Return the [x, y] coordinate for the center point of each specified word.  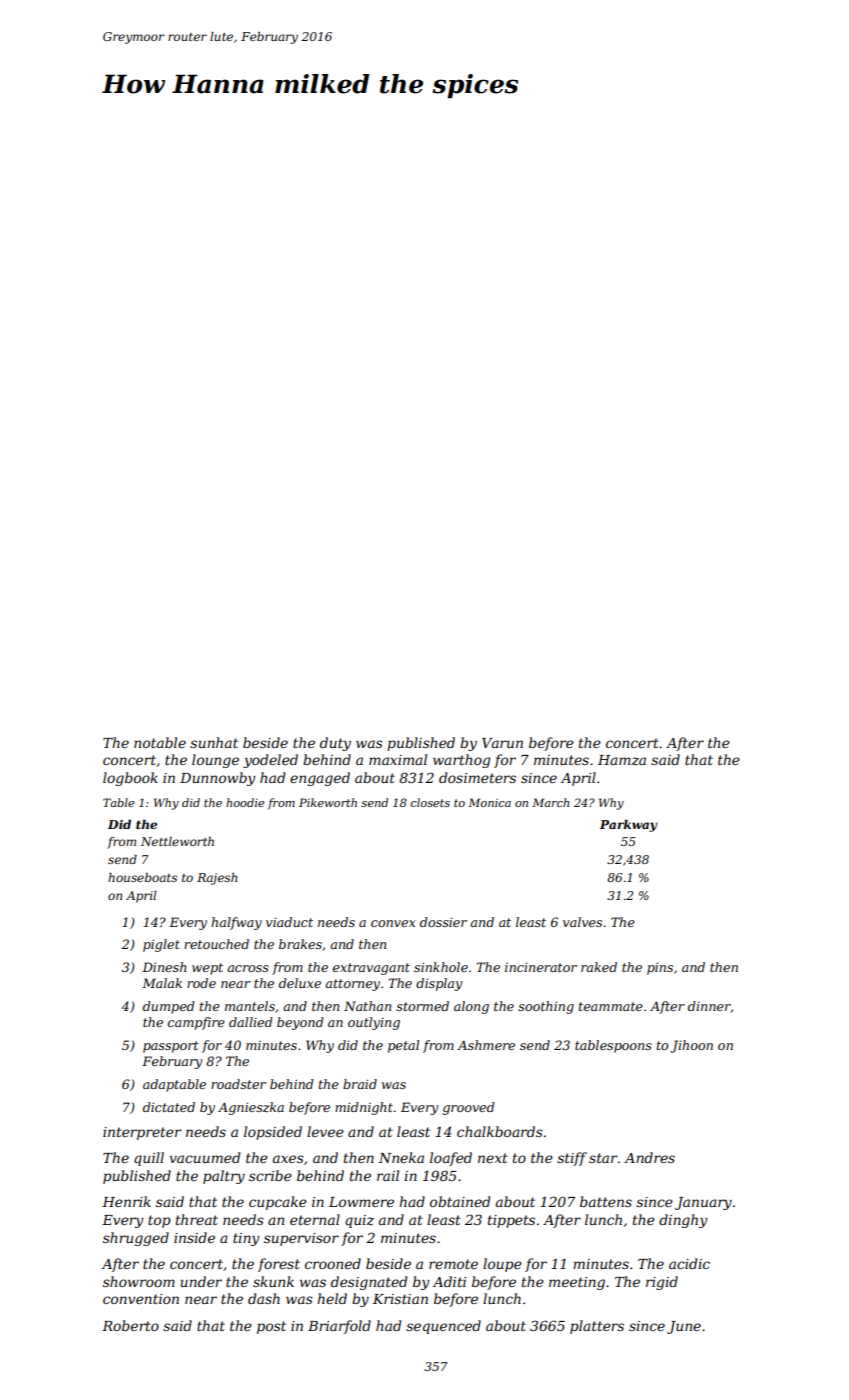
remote [453, 1264]
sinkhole [441, 967]
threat [197, 1219]
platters [597, 1327]
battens [606, 1201]
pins [660, 968]
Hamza [622, 760]
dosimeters [477, 777]
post [271, 1327]
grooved [468, 1108]
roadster [238, 1084]
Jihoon [691, 1046]
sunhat [214, 742]
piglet [161, 945]
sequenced [443, 1327]
